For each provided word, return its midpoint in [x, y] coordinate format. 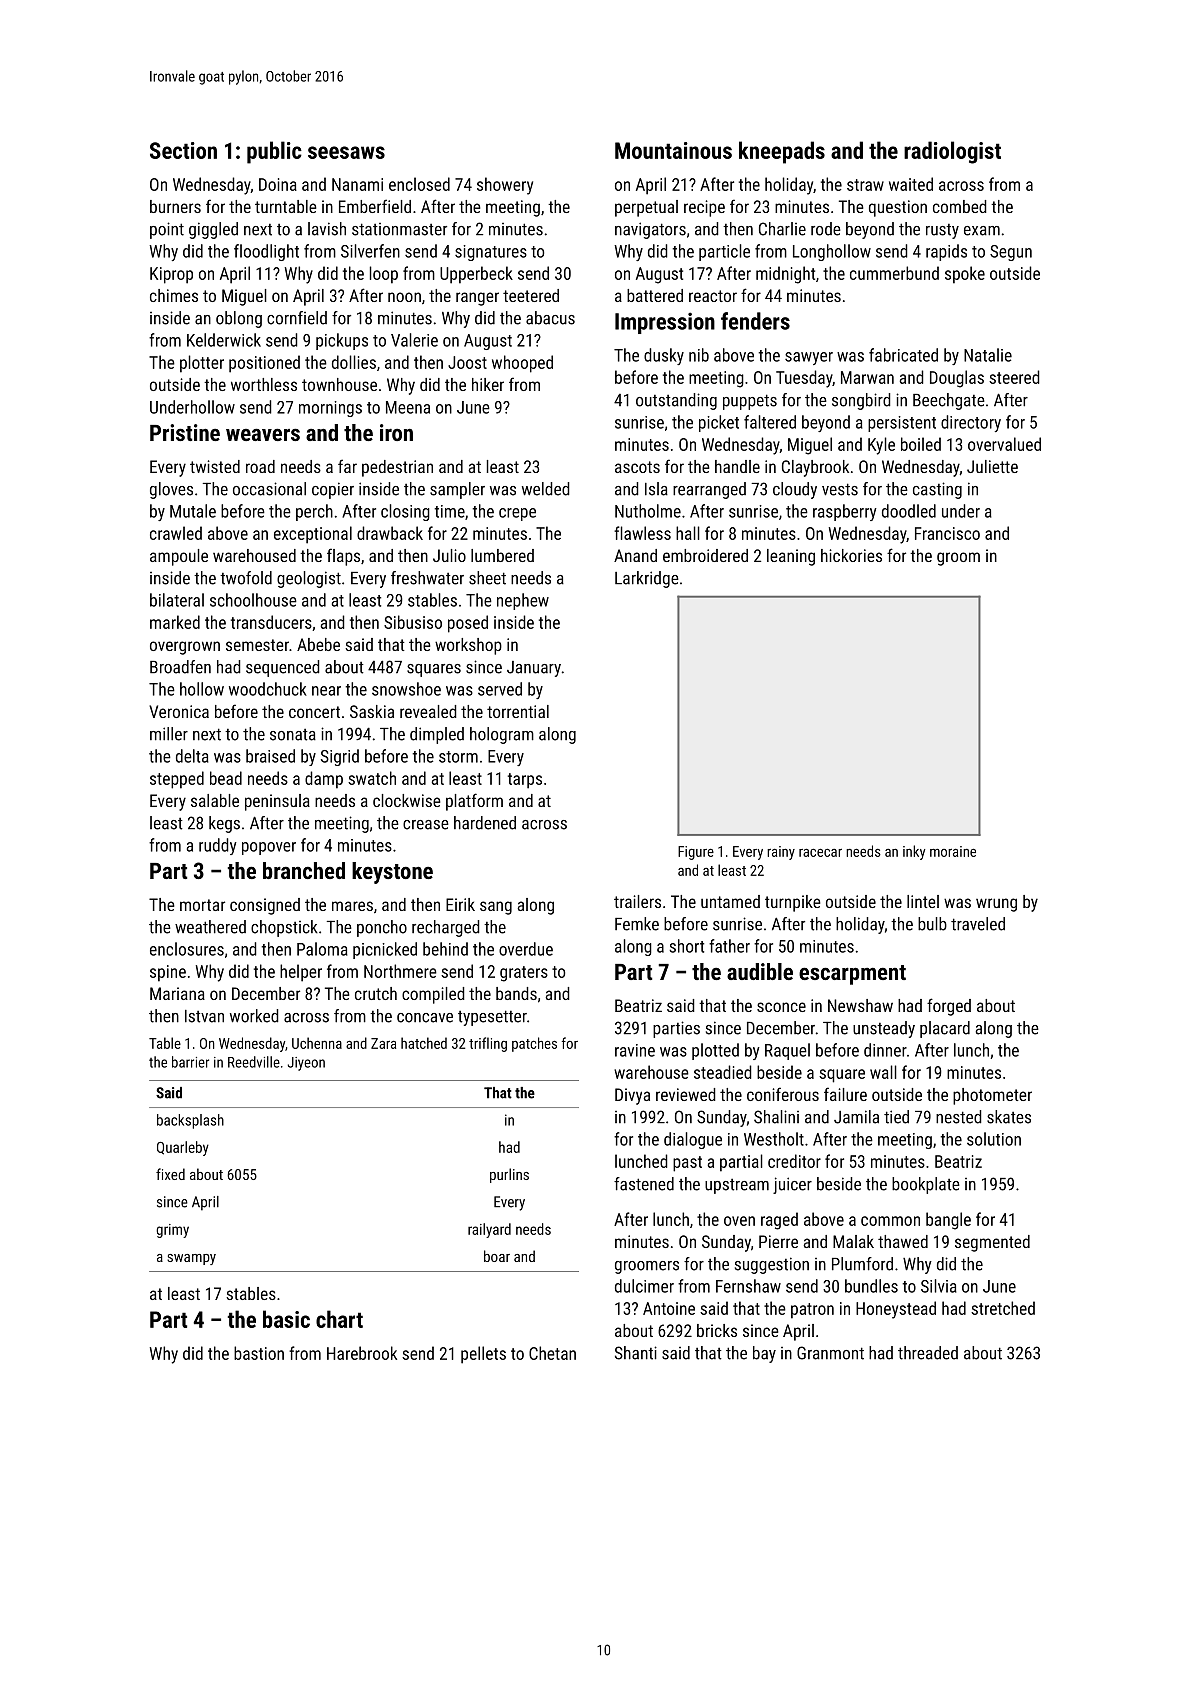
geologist [309, 579]
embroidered [705, 555]
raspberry [845, 512]
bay [764, 1354]
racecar [820, 853]
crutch [376, 993]
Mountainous [673, 150]
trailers [637, 901]
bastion [259, 1353]
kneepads [782, 152]
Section [183, 150]
